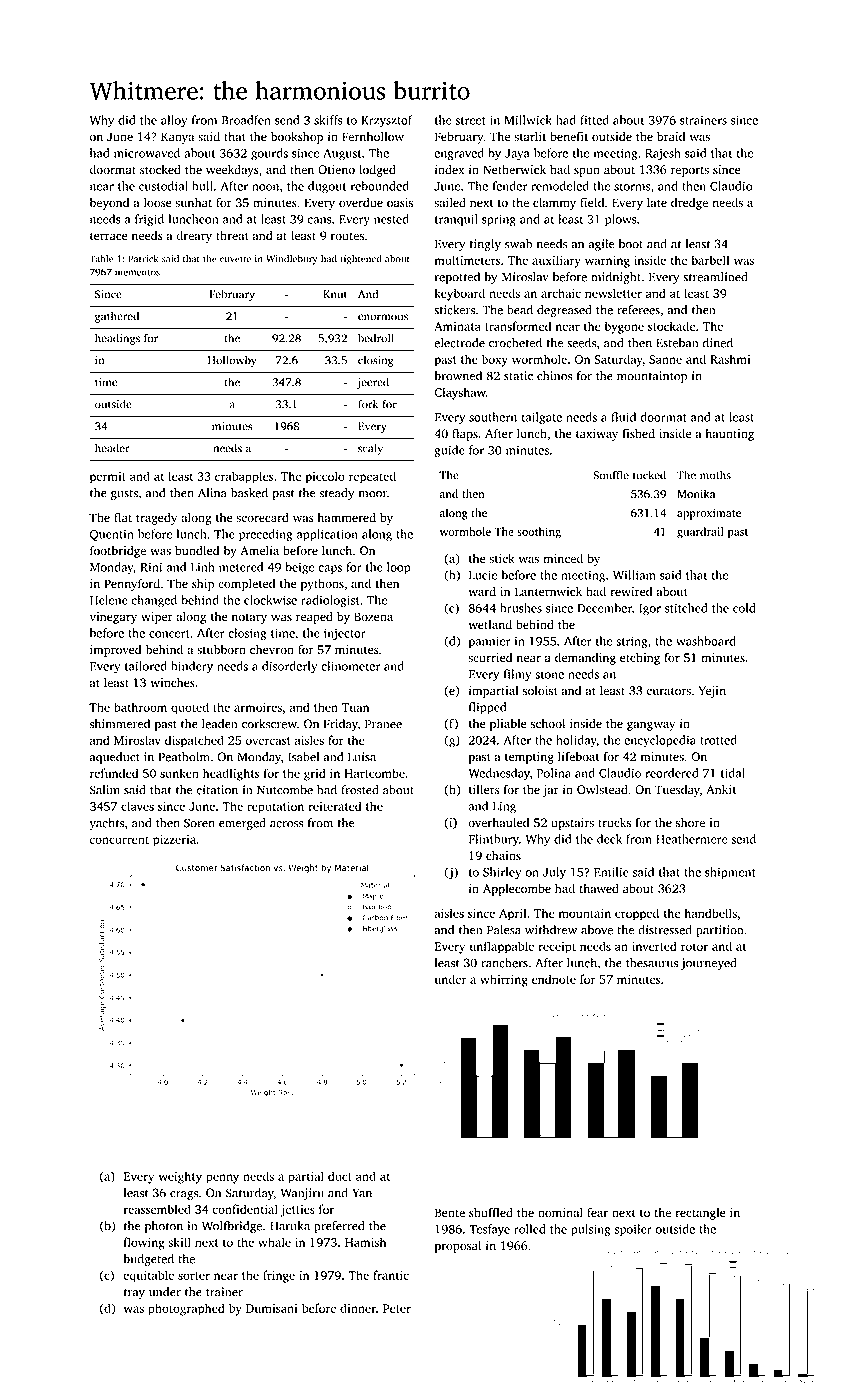  I want to click on loop, so click(399, 568).
